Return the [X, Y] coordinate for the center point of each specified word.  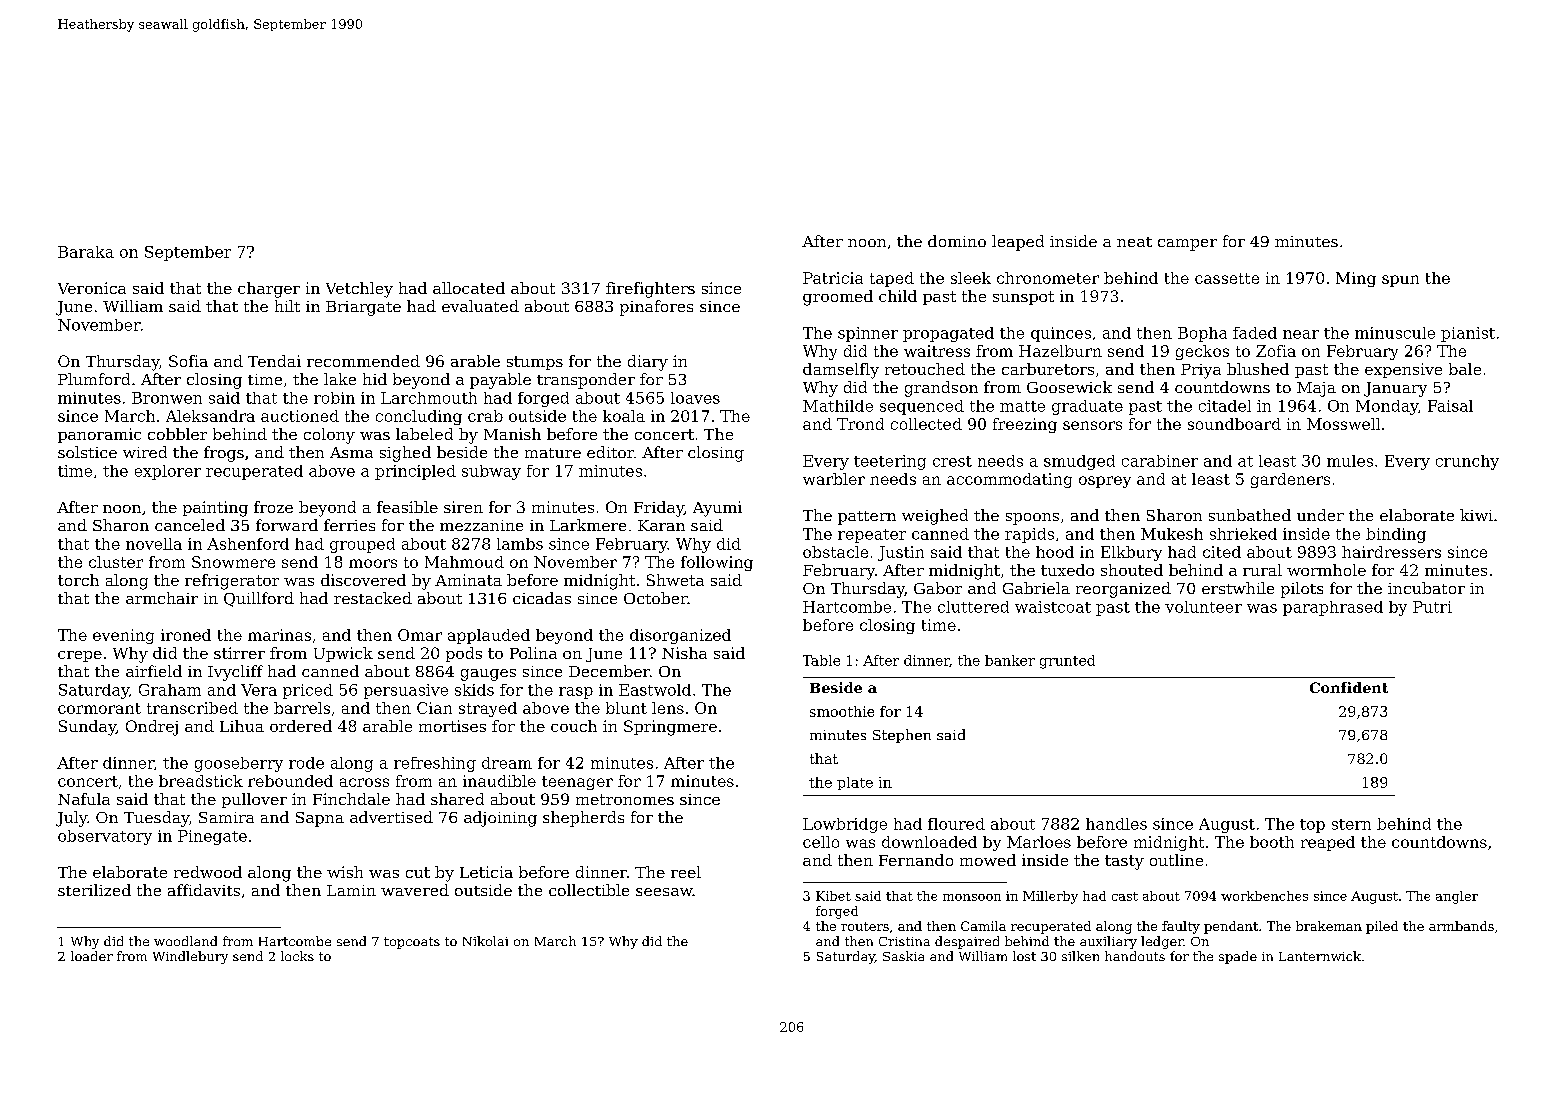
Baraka [86, 252]
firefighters [650, 290]
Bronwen [167, 398]
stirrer [239, 653]
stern [1351, 824]
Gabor [938, 588]
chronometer [1048, 278]
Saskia [903, 956]
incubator [1426, 588]
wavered [415, 890]
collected [926, 424]
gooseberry [239, 764]
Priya [1201, 371]
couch [574, 726]
